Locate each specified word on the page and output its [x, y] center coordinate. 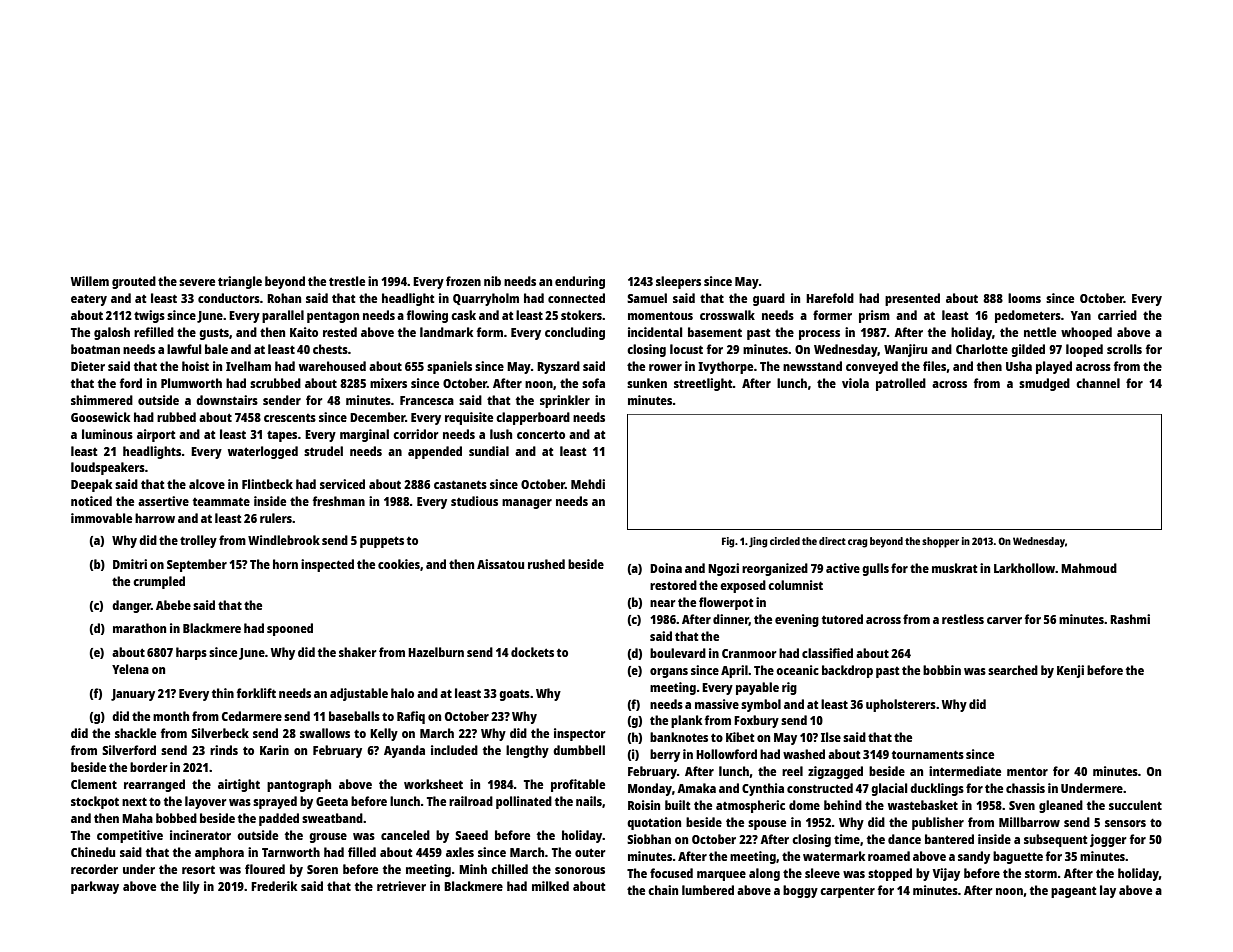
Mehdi [588, 484]
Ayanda [404, 751]
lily [191, 887]
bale [216, 349]
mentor [1027, 771]
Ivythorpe [725, 367]
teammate [221, 501]
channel [1098, 383]
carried [1117, 315]
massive [717, 704]
